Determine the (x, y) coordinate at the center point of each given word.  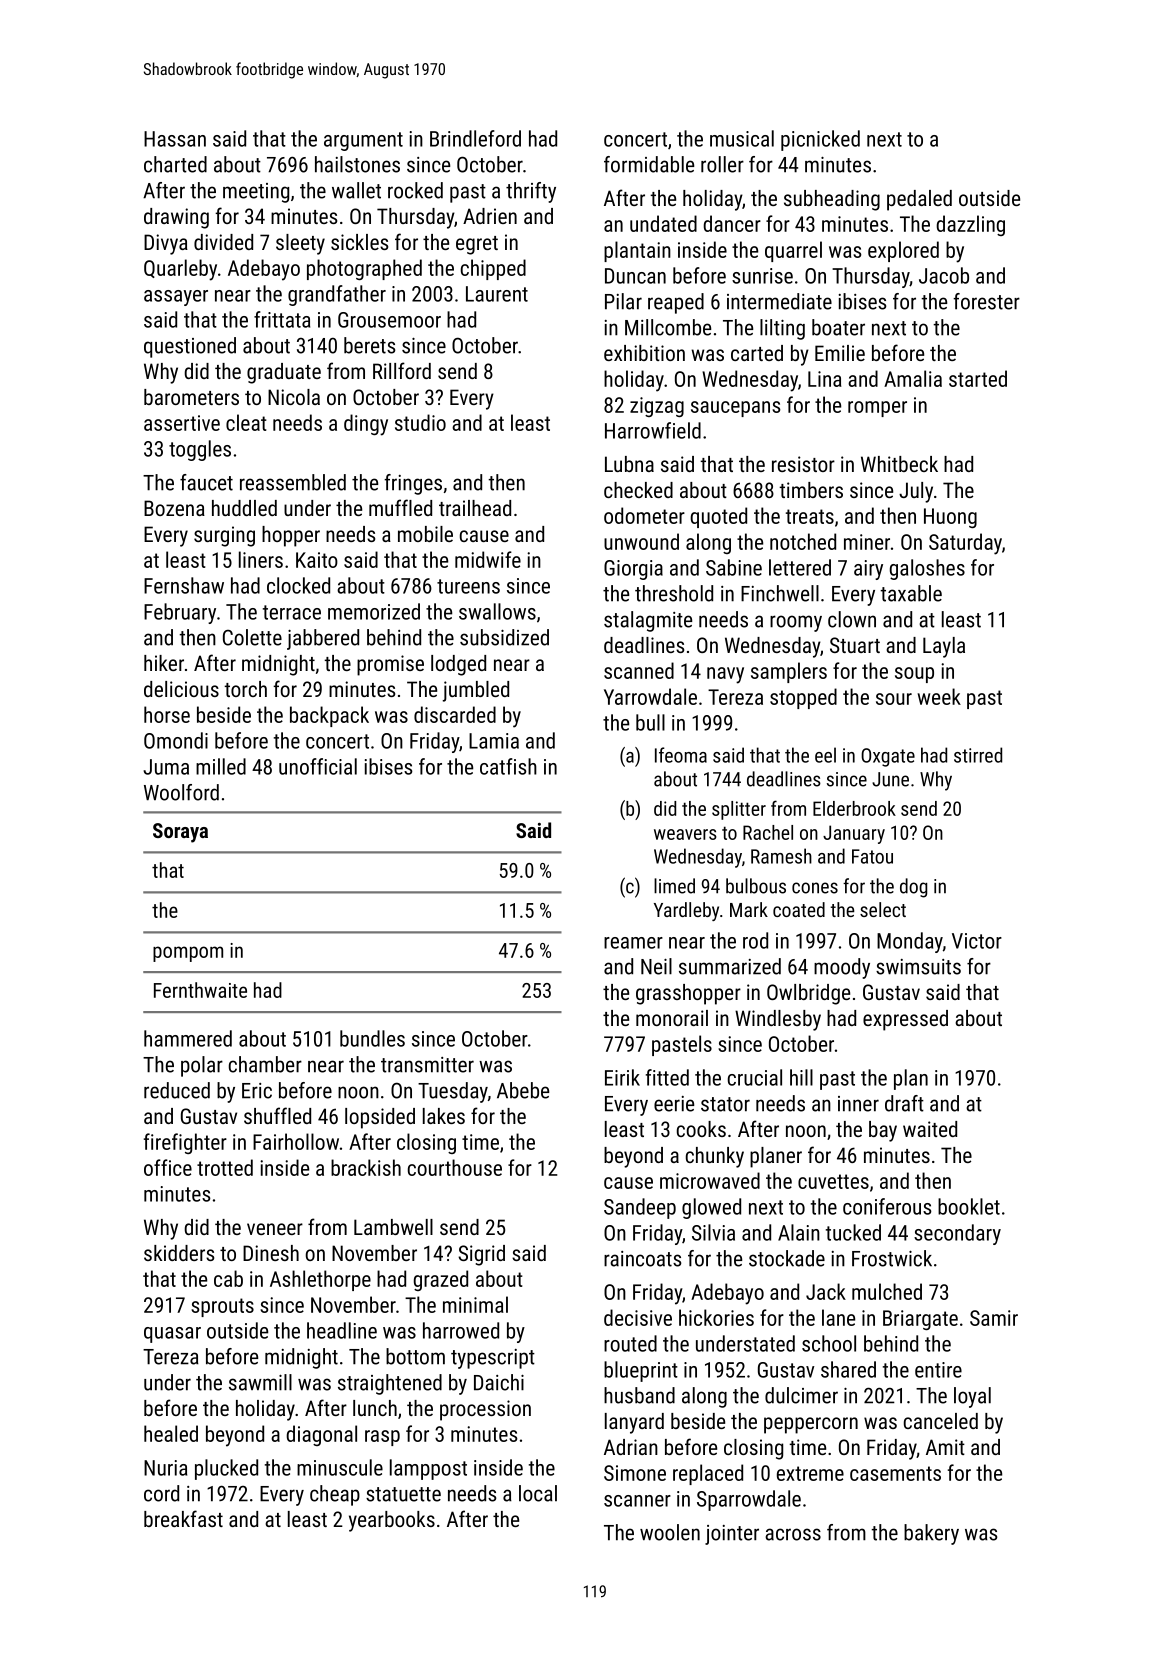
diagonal (321, 1435)
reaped (676, 303)
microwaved (710, 1180)
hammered (188, 1038)
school (829, 1343)
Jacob (944, 275)
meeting (256, 193)
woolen (670, 1532)
